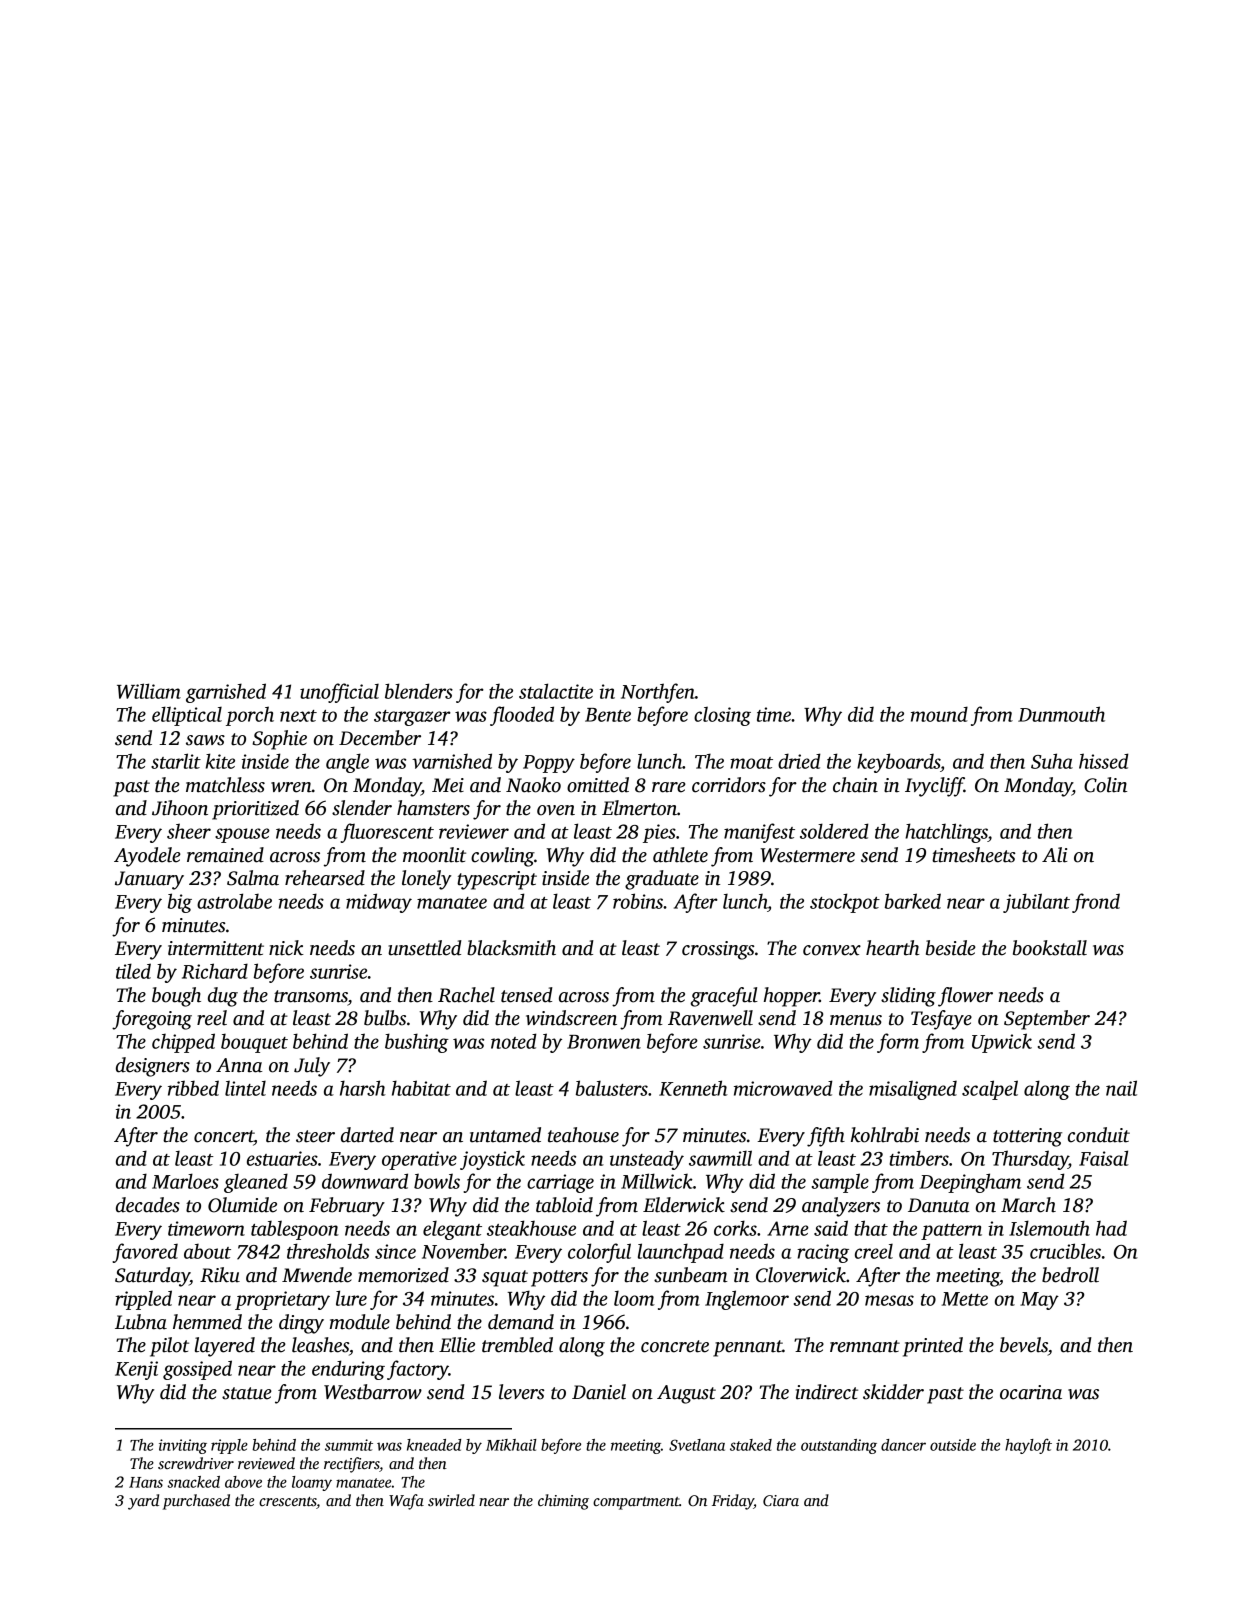 Image resolution: width=1253 pixels, height=1621 pixels. What do you see at coordinates (448, 785) in the screenshot?
I see `Mei` at bounding box center [448, 785].
